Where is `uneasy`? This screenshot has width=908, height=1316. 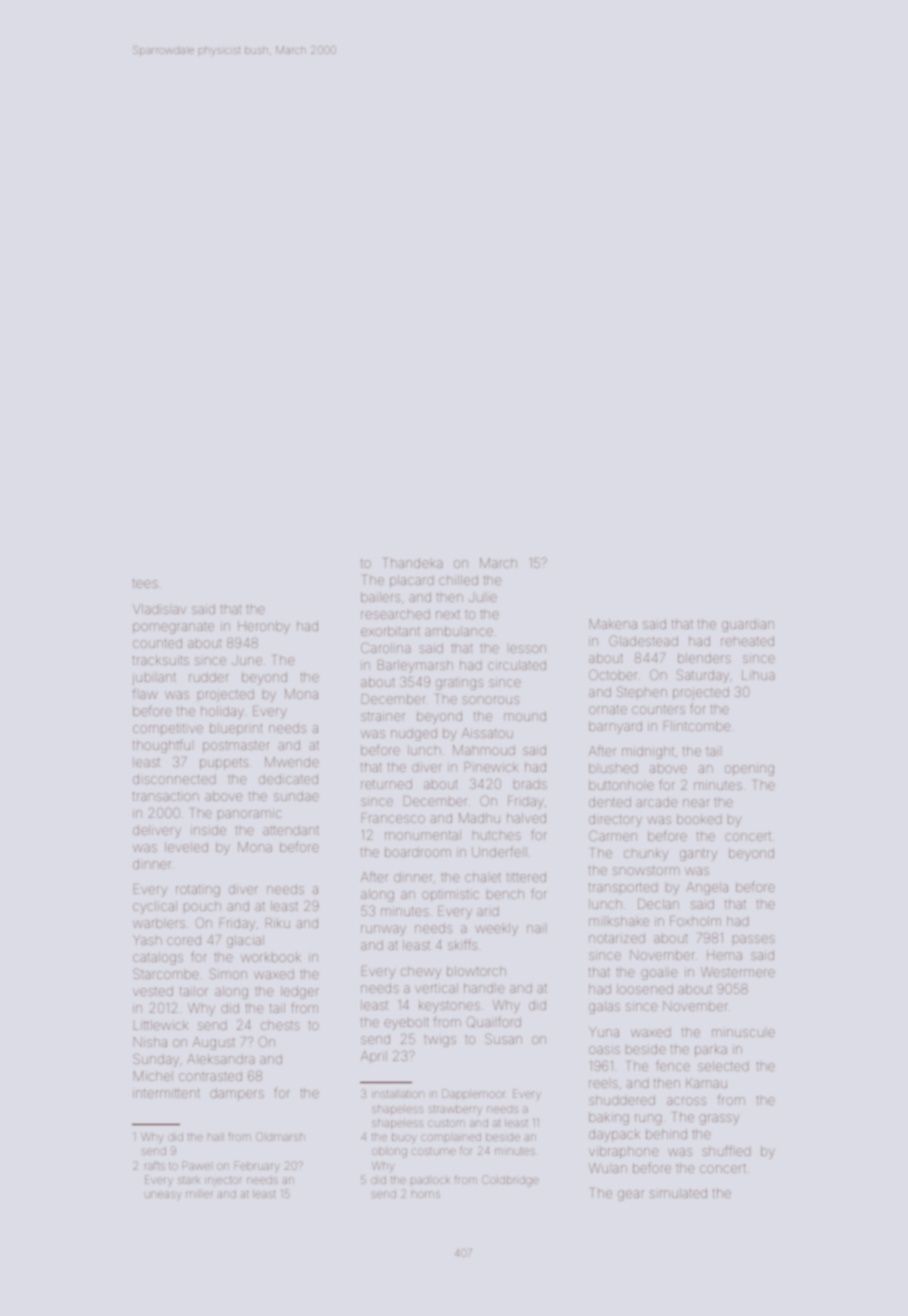
uneasy is located at coordinates (163, 1196).
